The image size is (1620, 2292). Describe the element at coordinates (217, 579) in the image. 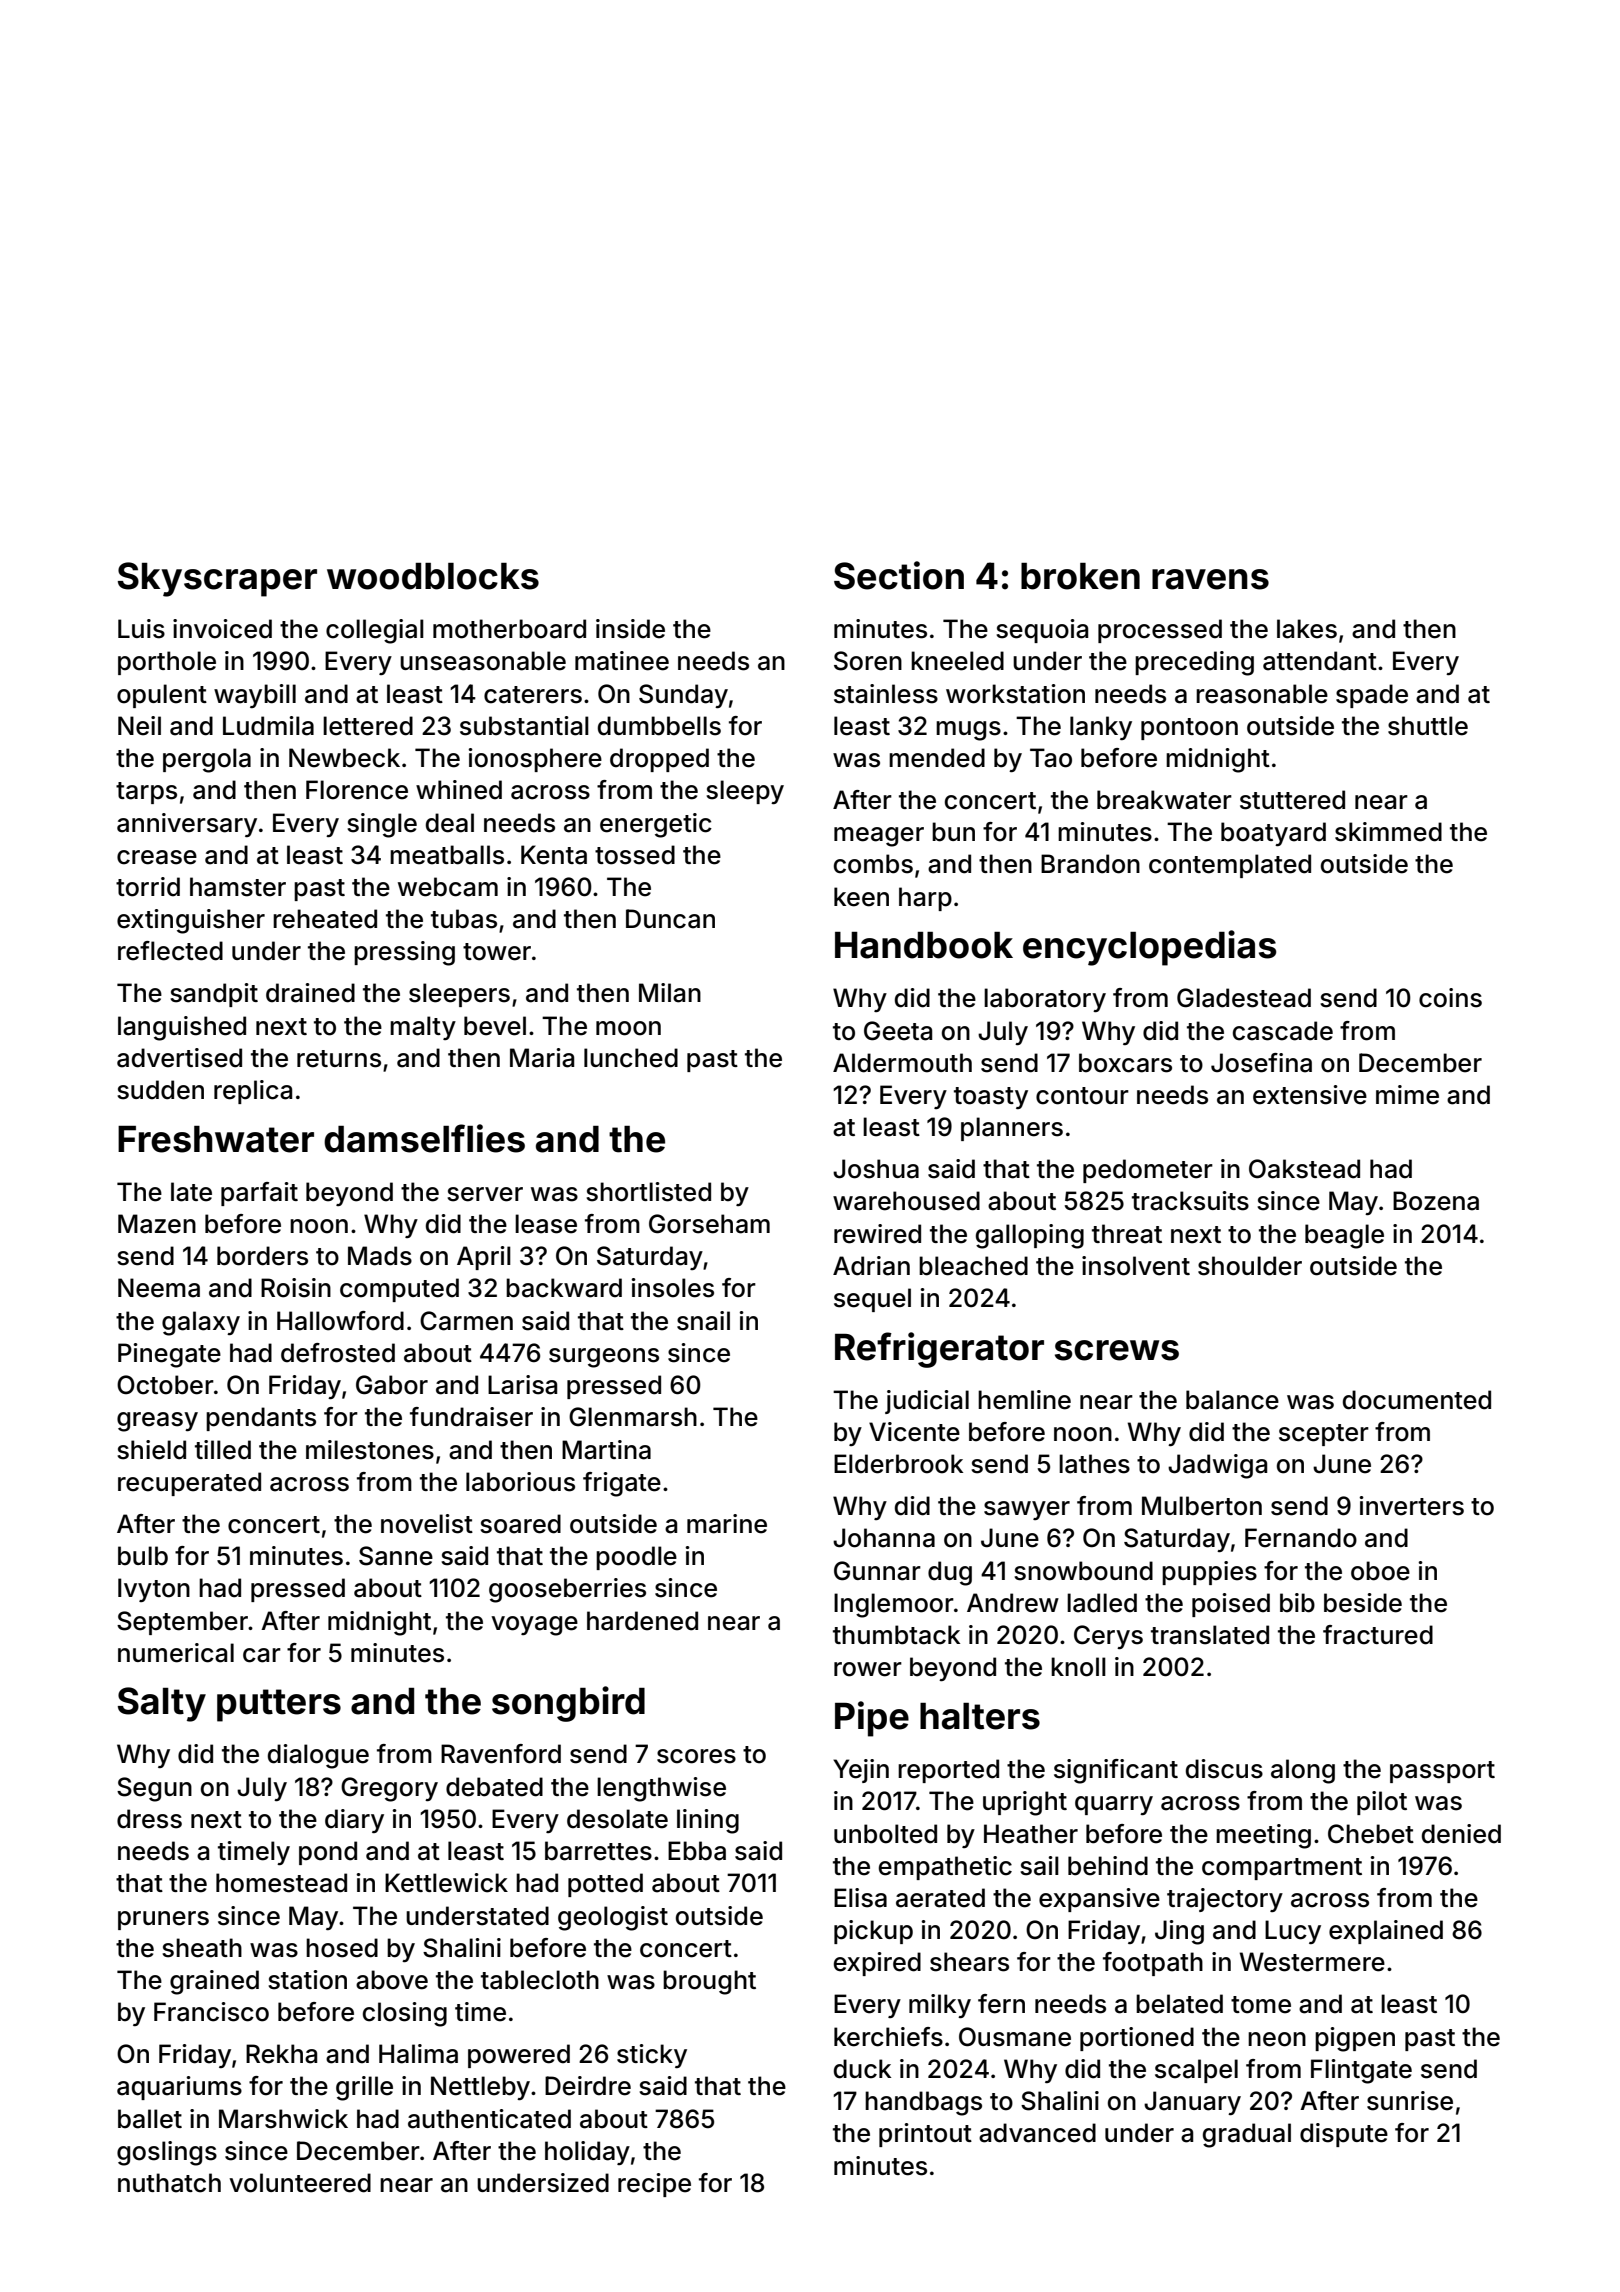

I see `Skyscraper` at that location.
